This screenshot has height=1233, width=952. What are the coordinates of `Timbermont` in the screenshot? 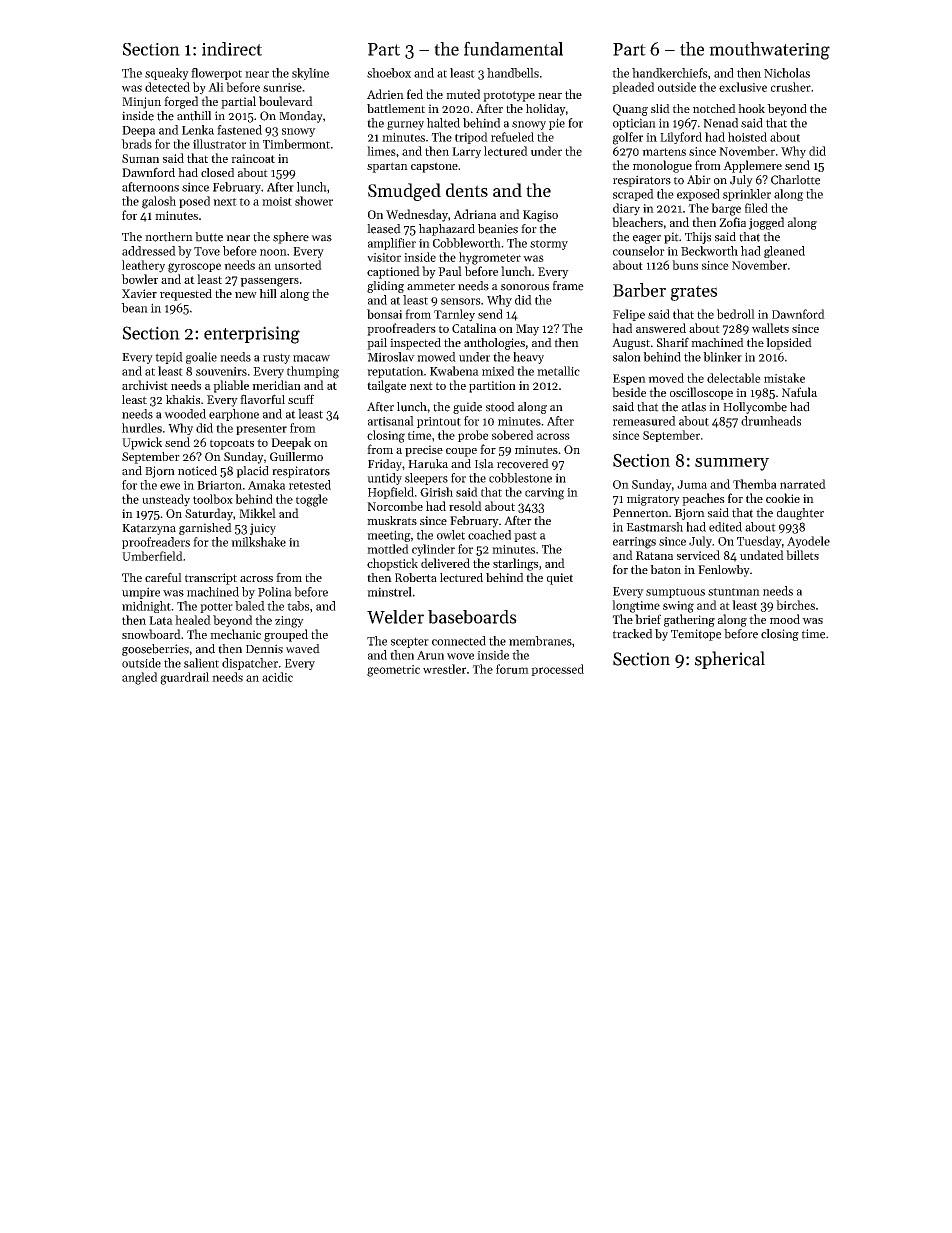 It's located at (296, 144).
